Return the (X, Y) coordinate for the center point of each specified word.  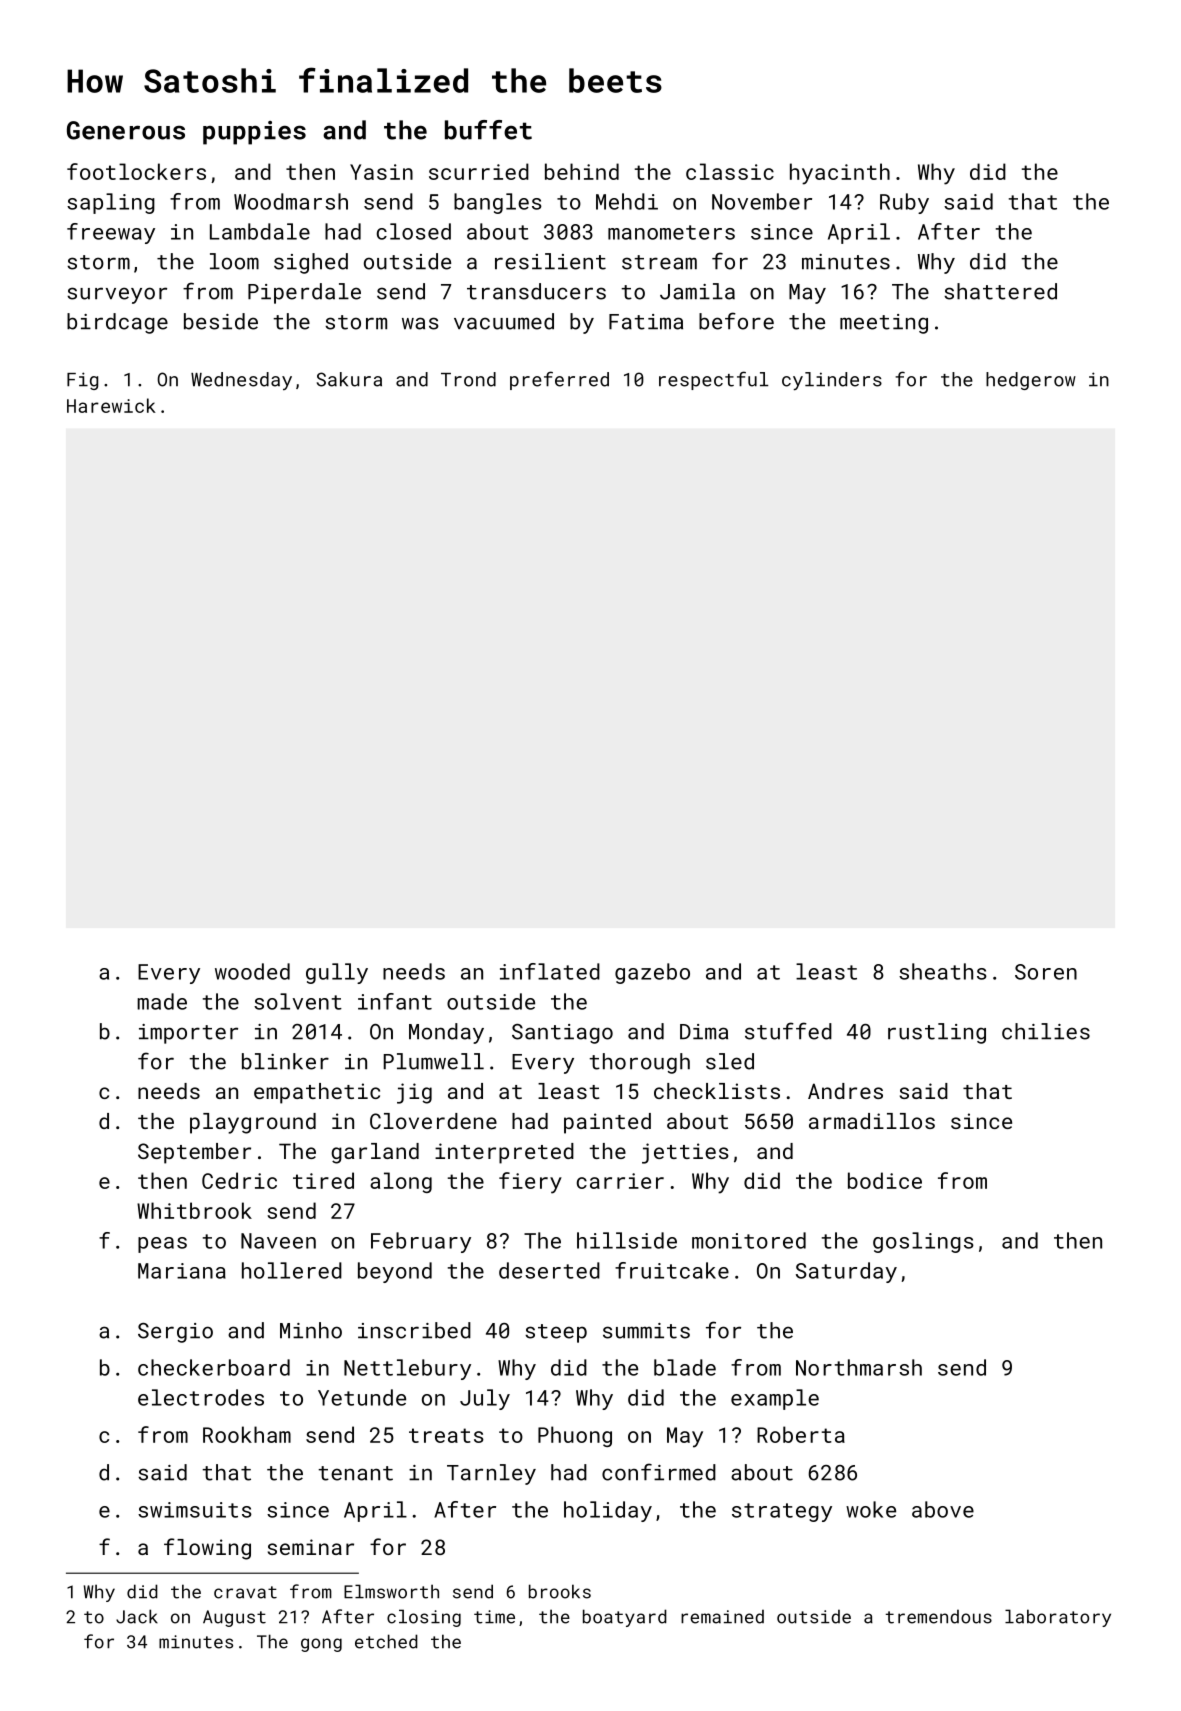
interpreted (504, 1153)
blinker (285, 1061)
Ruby (904, 203)
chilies (1046, 1031)
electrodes (201, 1397)
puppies (254, 133)
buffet (488, 130)
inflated (550, 971)
